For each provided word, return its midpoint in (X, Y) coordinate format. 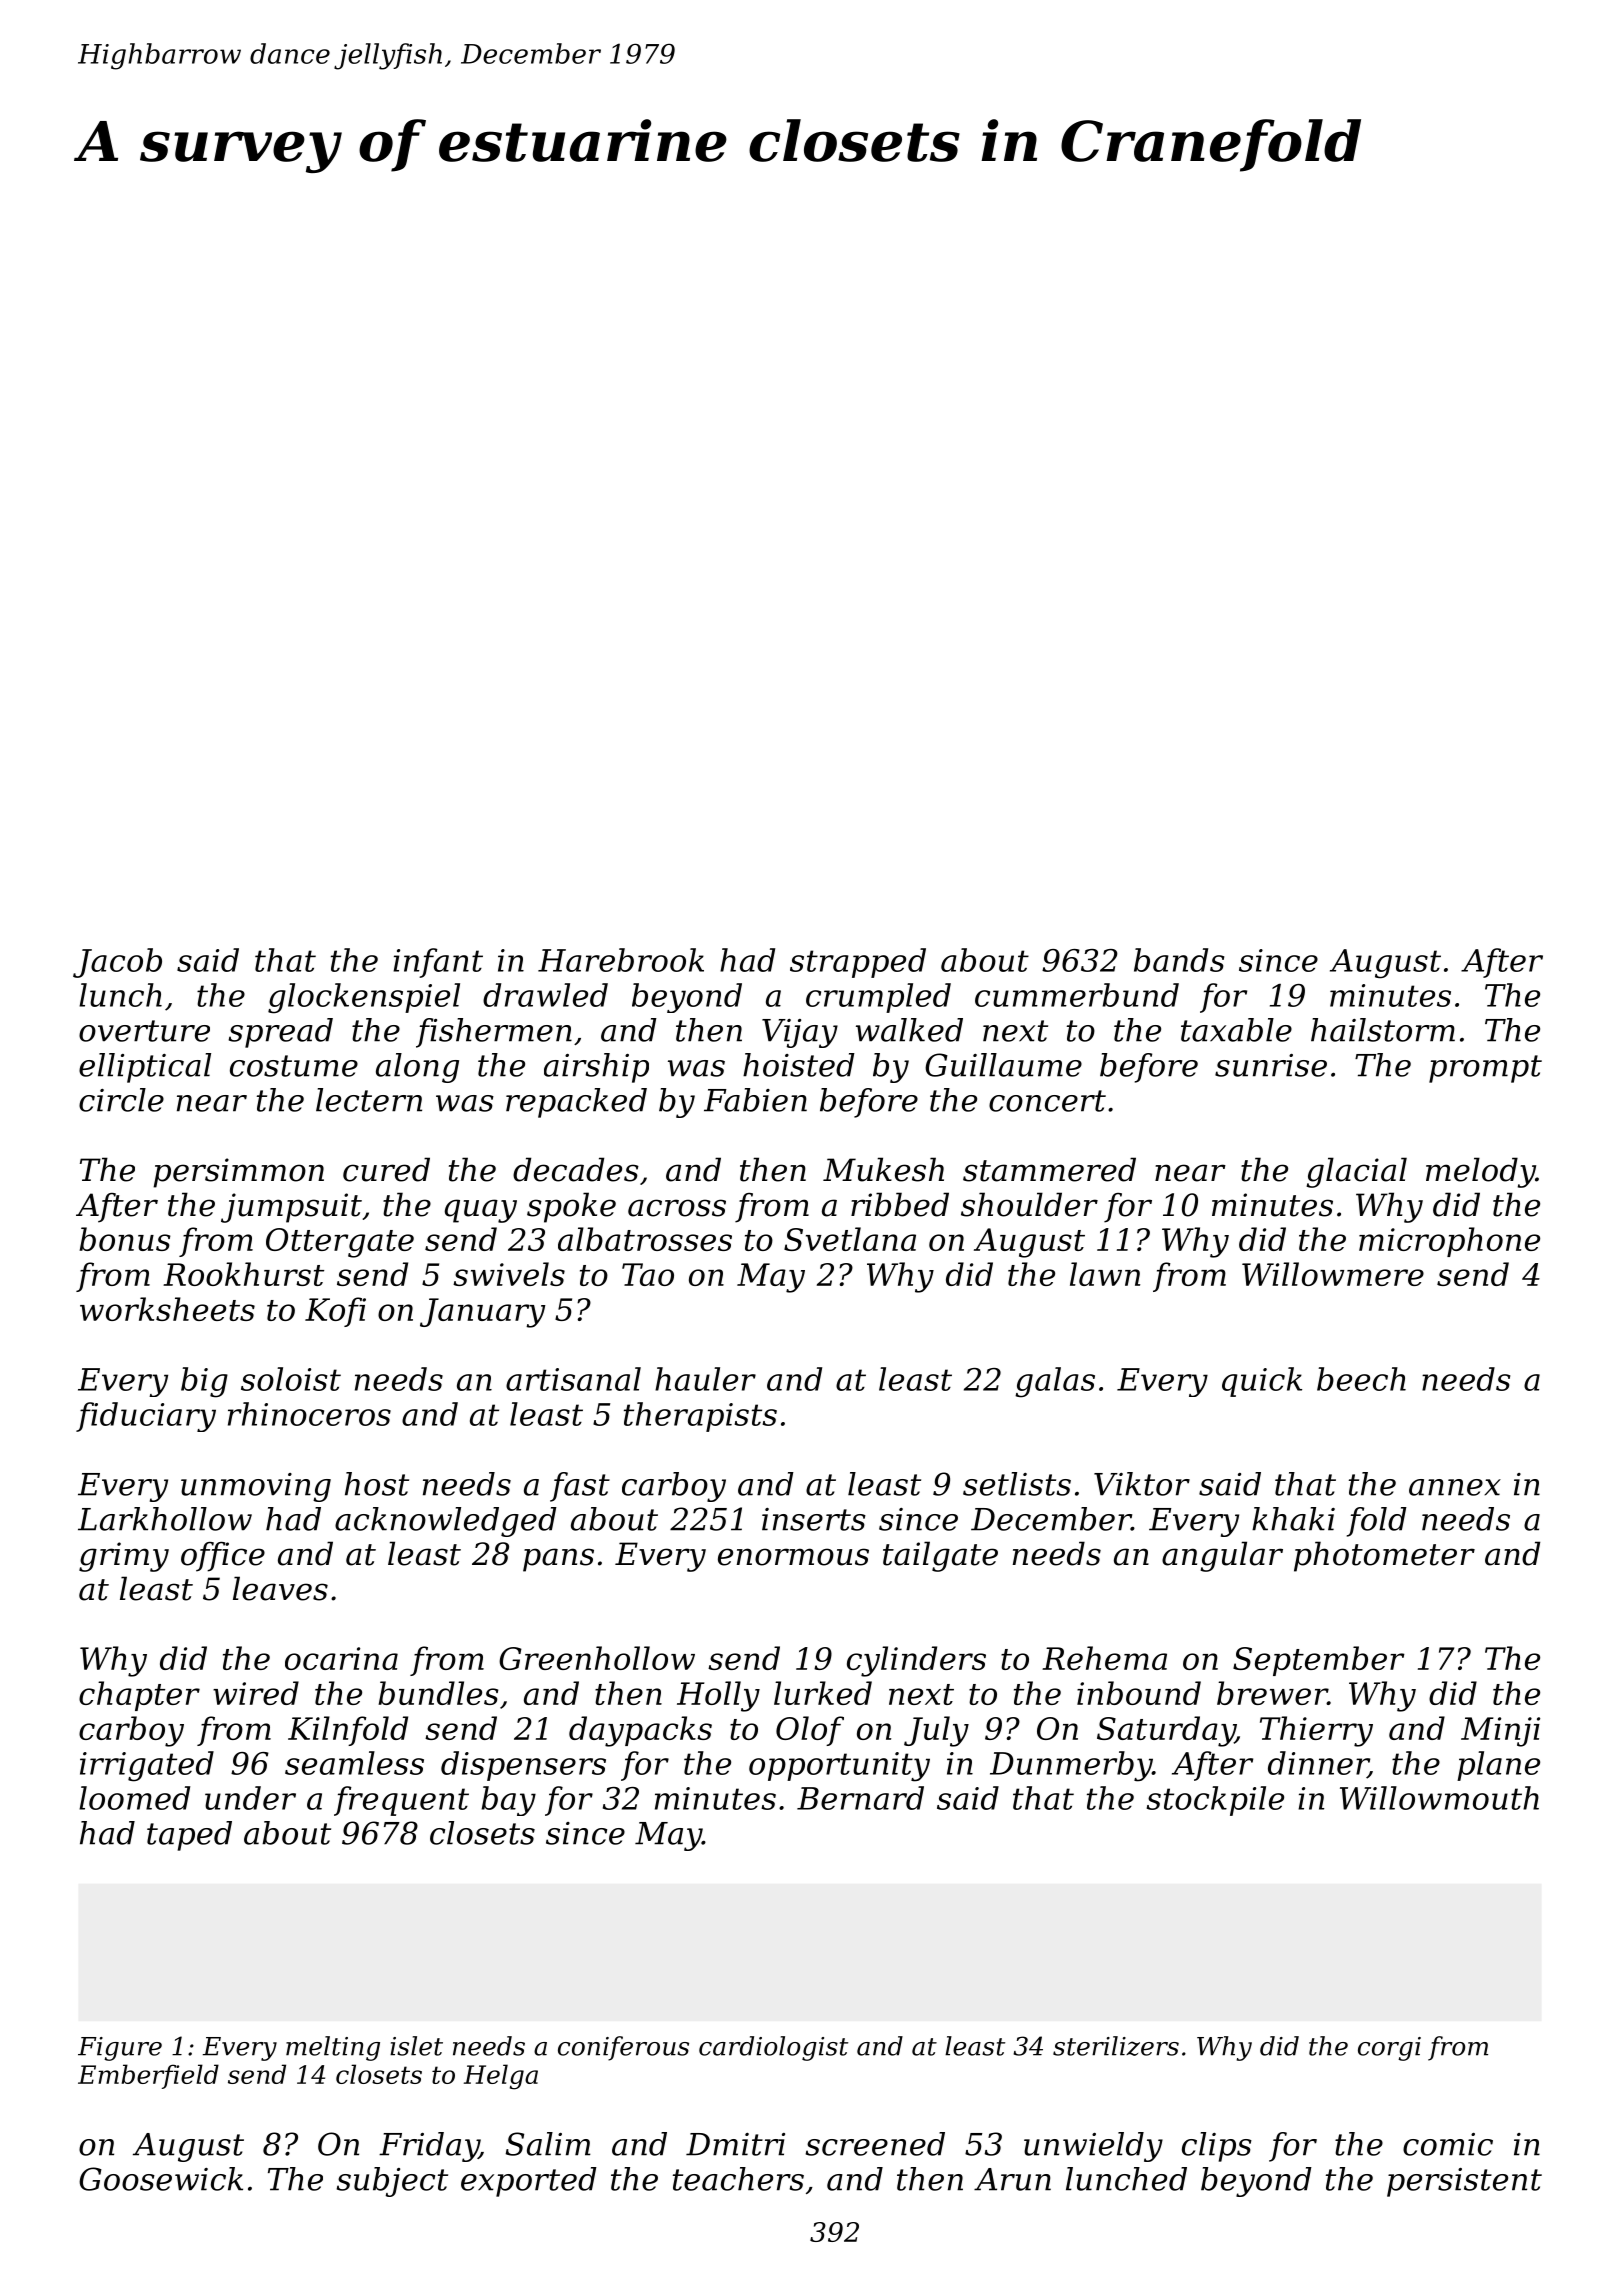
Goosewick (161, 2179)
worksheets (167, 1309)
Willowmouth (1439, 1798)
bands (1179, 960)
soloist (291, 1379)
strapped (858, 963)
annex (1455, 1487)
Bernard (860, 1798)
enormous (793, 1557)
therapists (700, 1417)
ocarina (341, 1658)
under (250, 1798)
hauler (705, 1379)
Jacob (117, 963)
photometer (1384, 1556)
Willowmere (1333, 1274)
